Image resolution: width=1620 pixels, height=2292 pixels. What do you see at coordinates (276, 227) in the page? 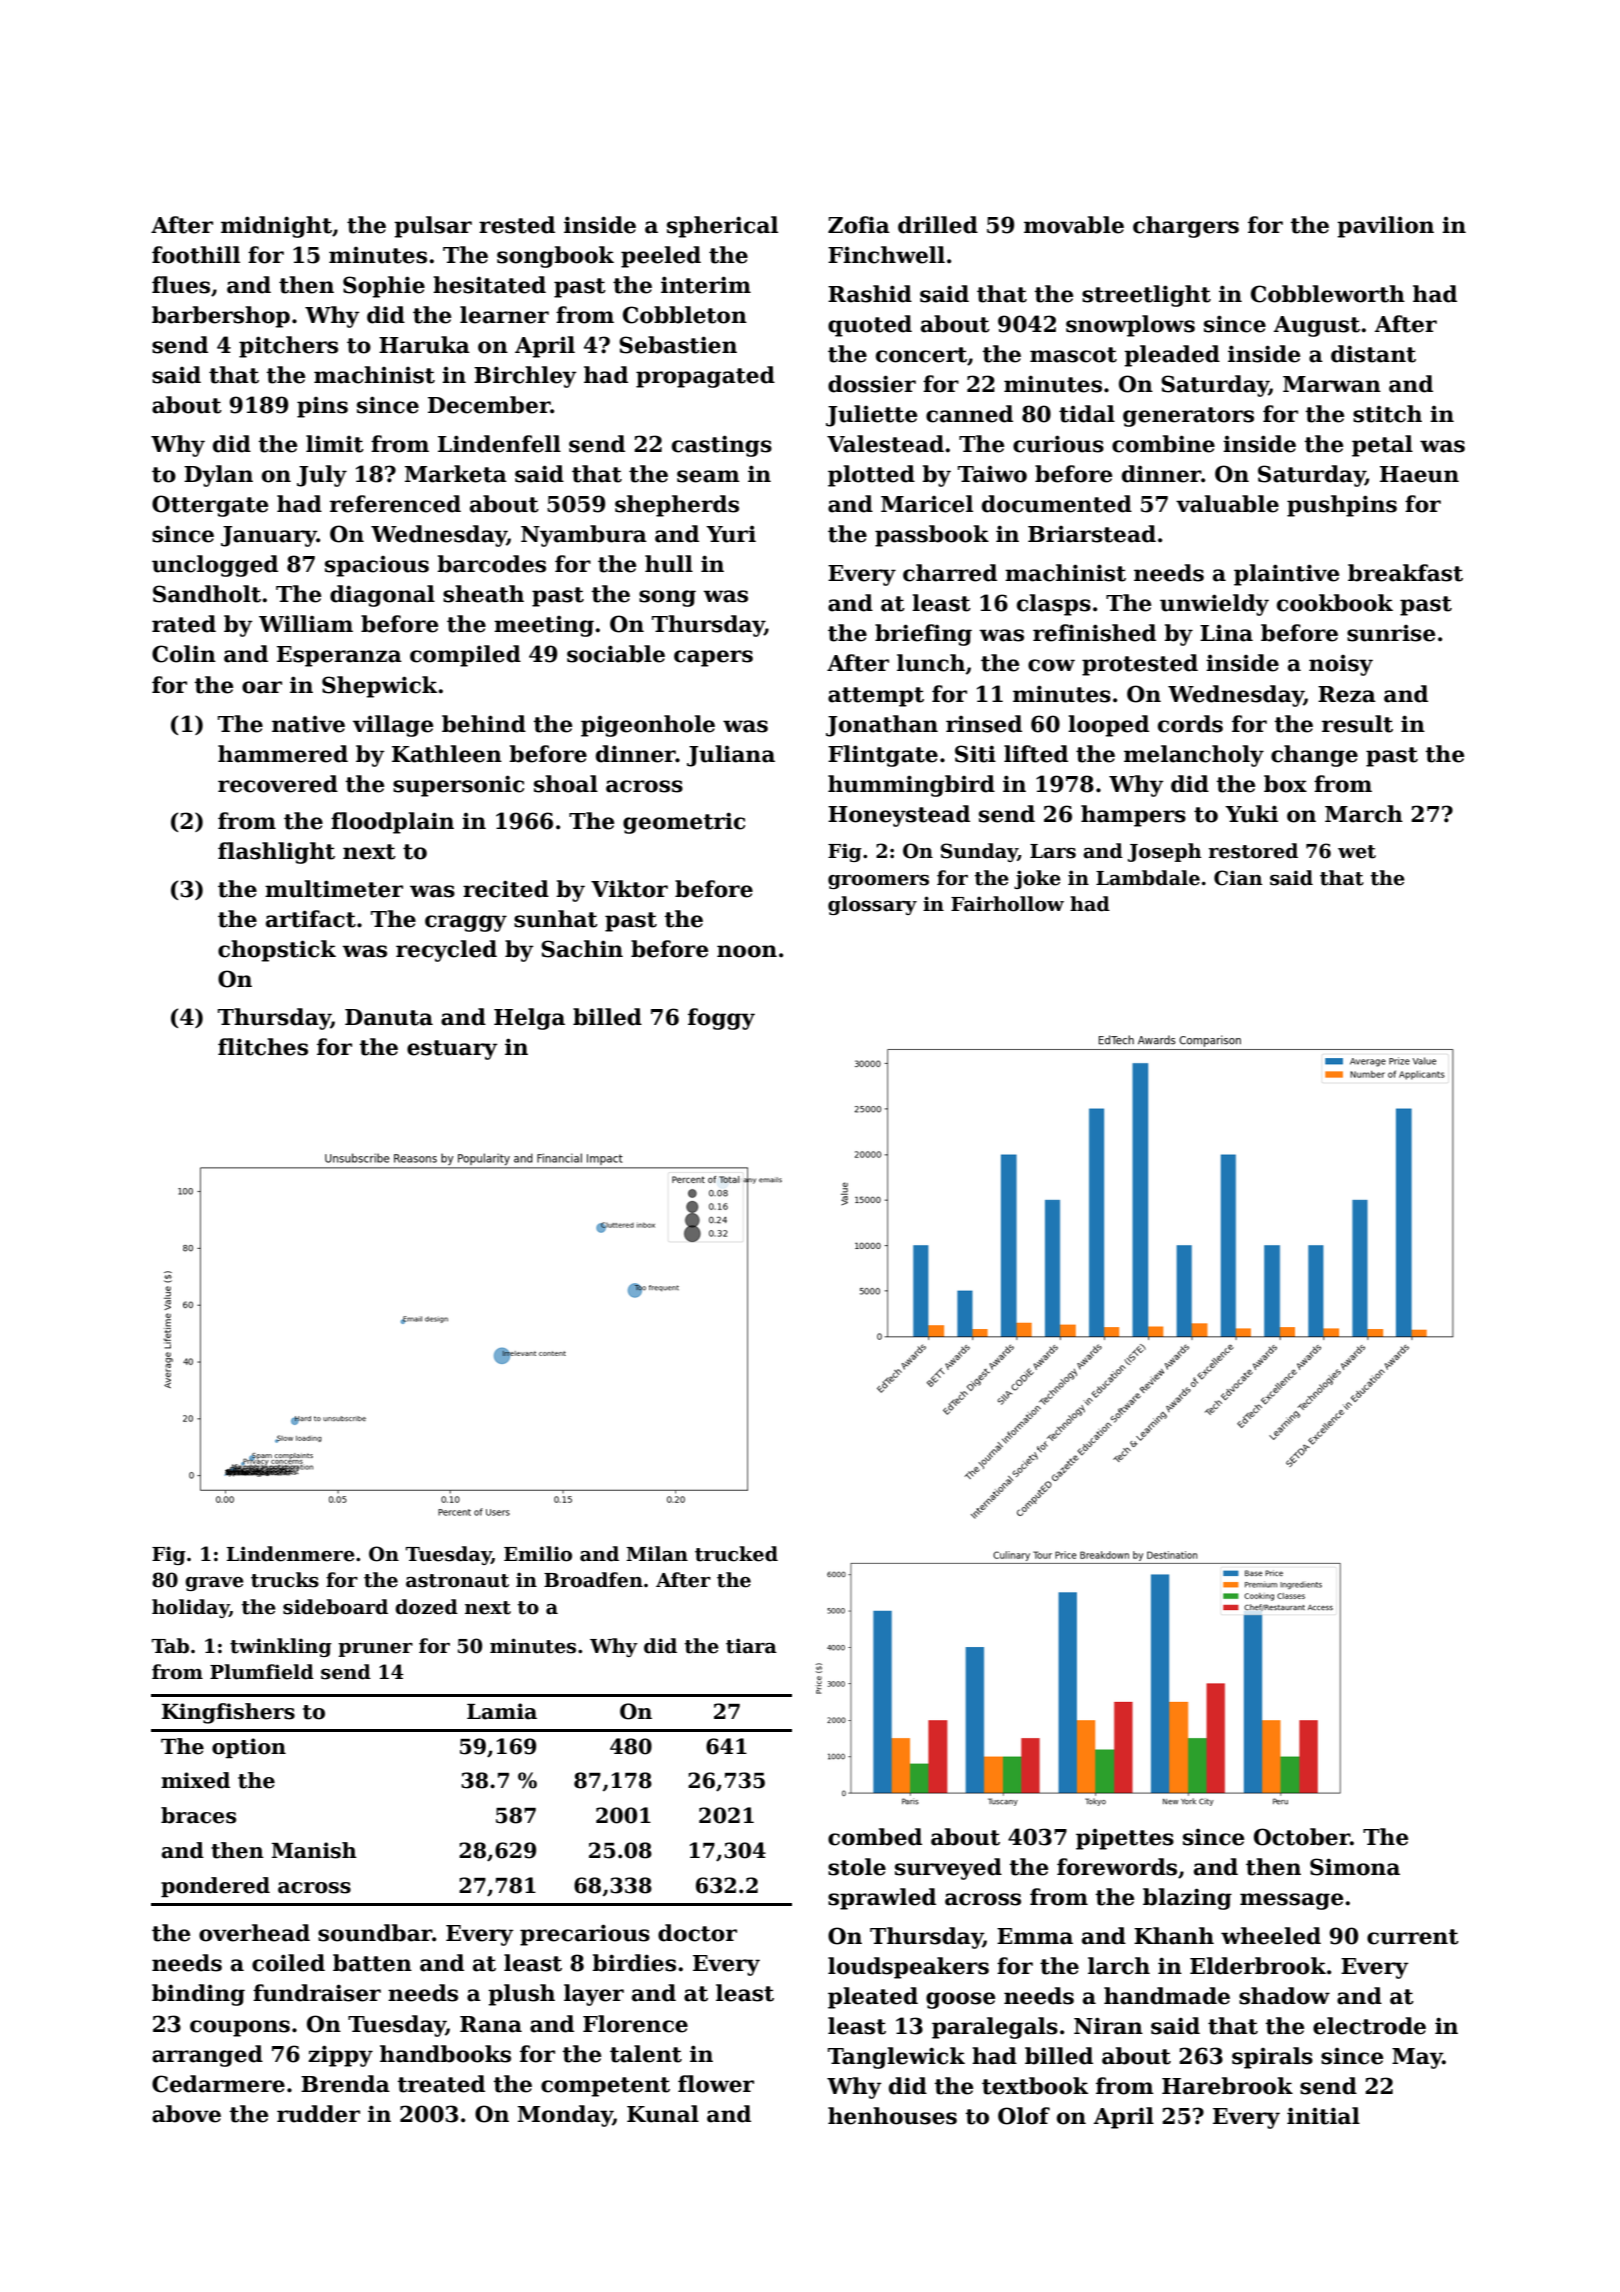
I see `midnight` at bounding box center [276, 227].
